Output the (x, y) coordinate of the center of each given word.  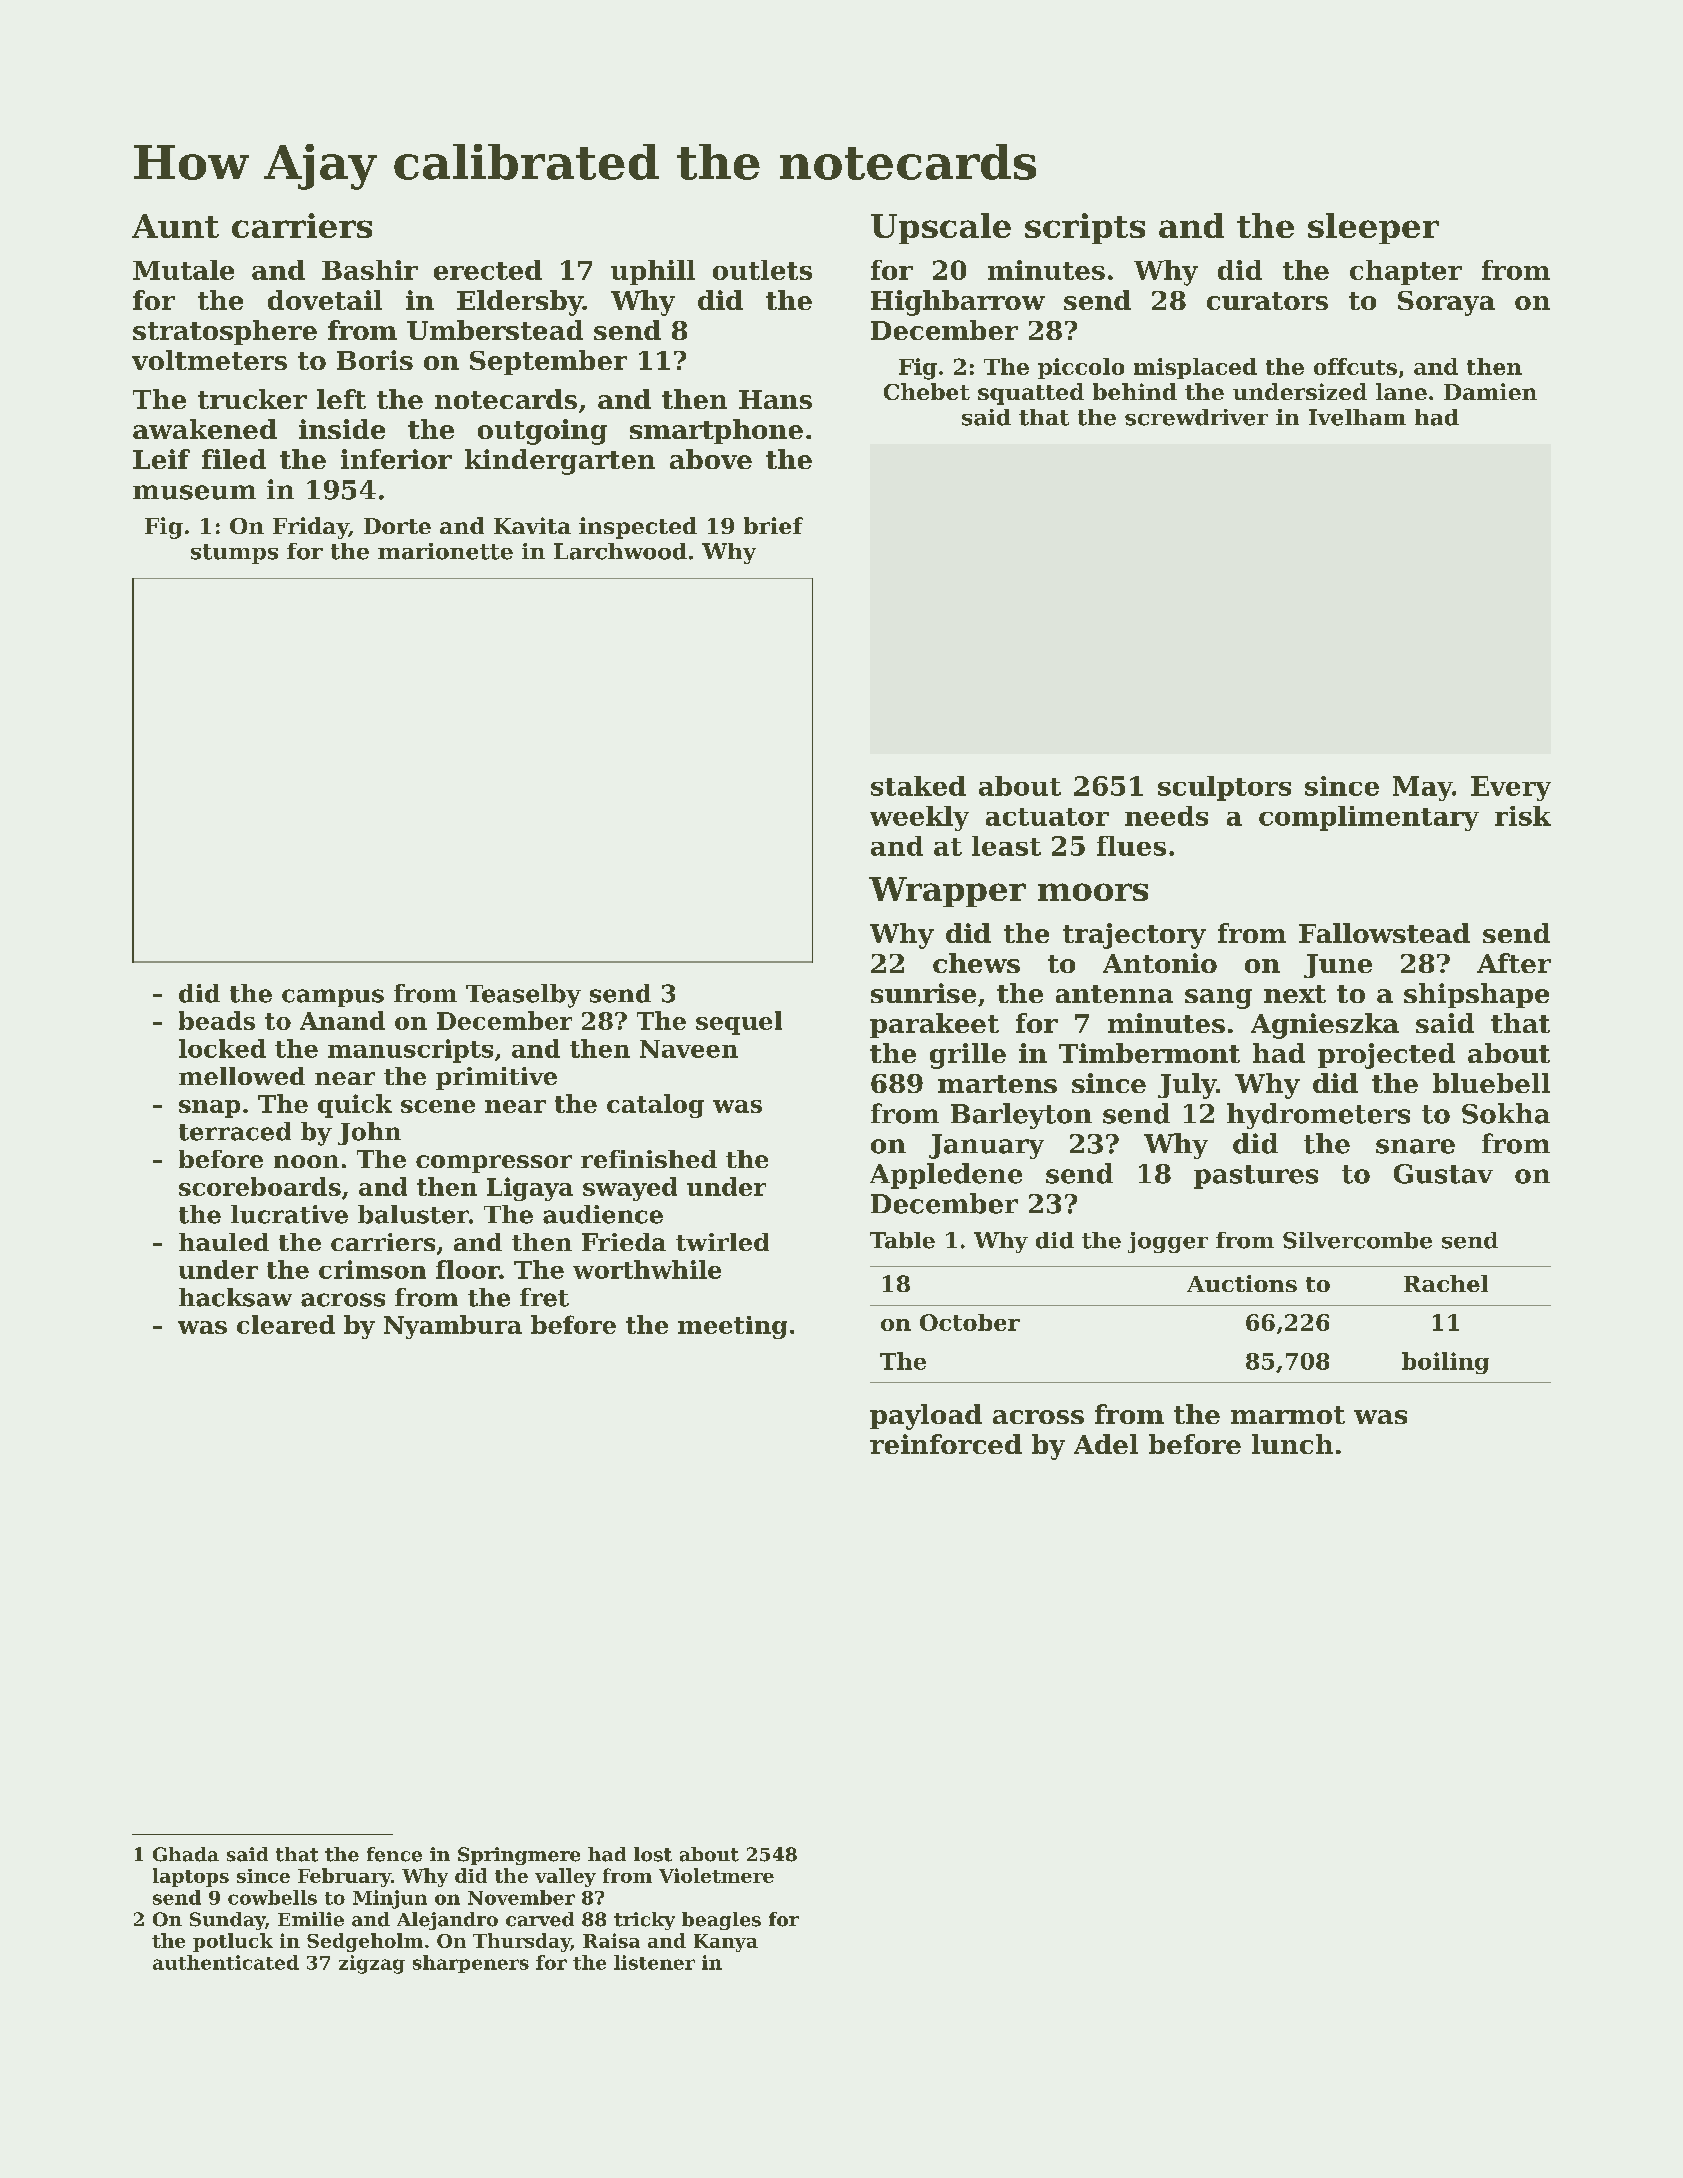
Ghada (186, 1854)
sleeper (1373, 228)
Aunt (175, 226)
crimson (372, 1269)
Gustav (1443, 1174)
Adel (1106, 1444)
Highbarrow (958, 303)
